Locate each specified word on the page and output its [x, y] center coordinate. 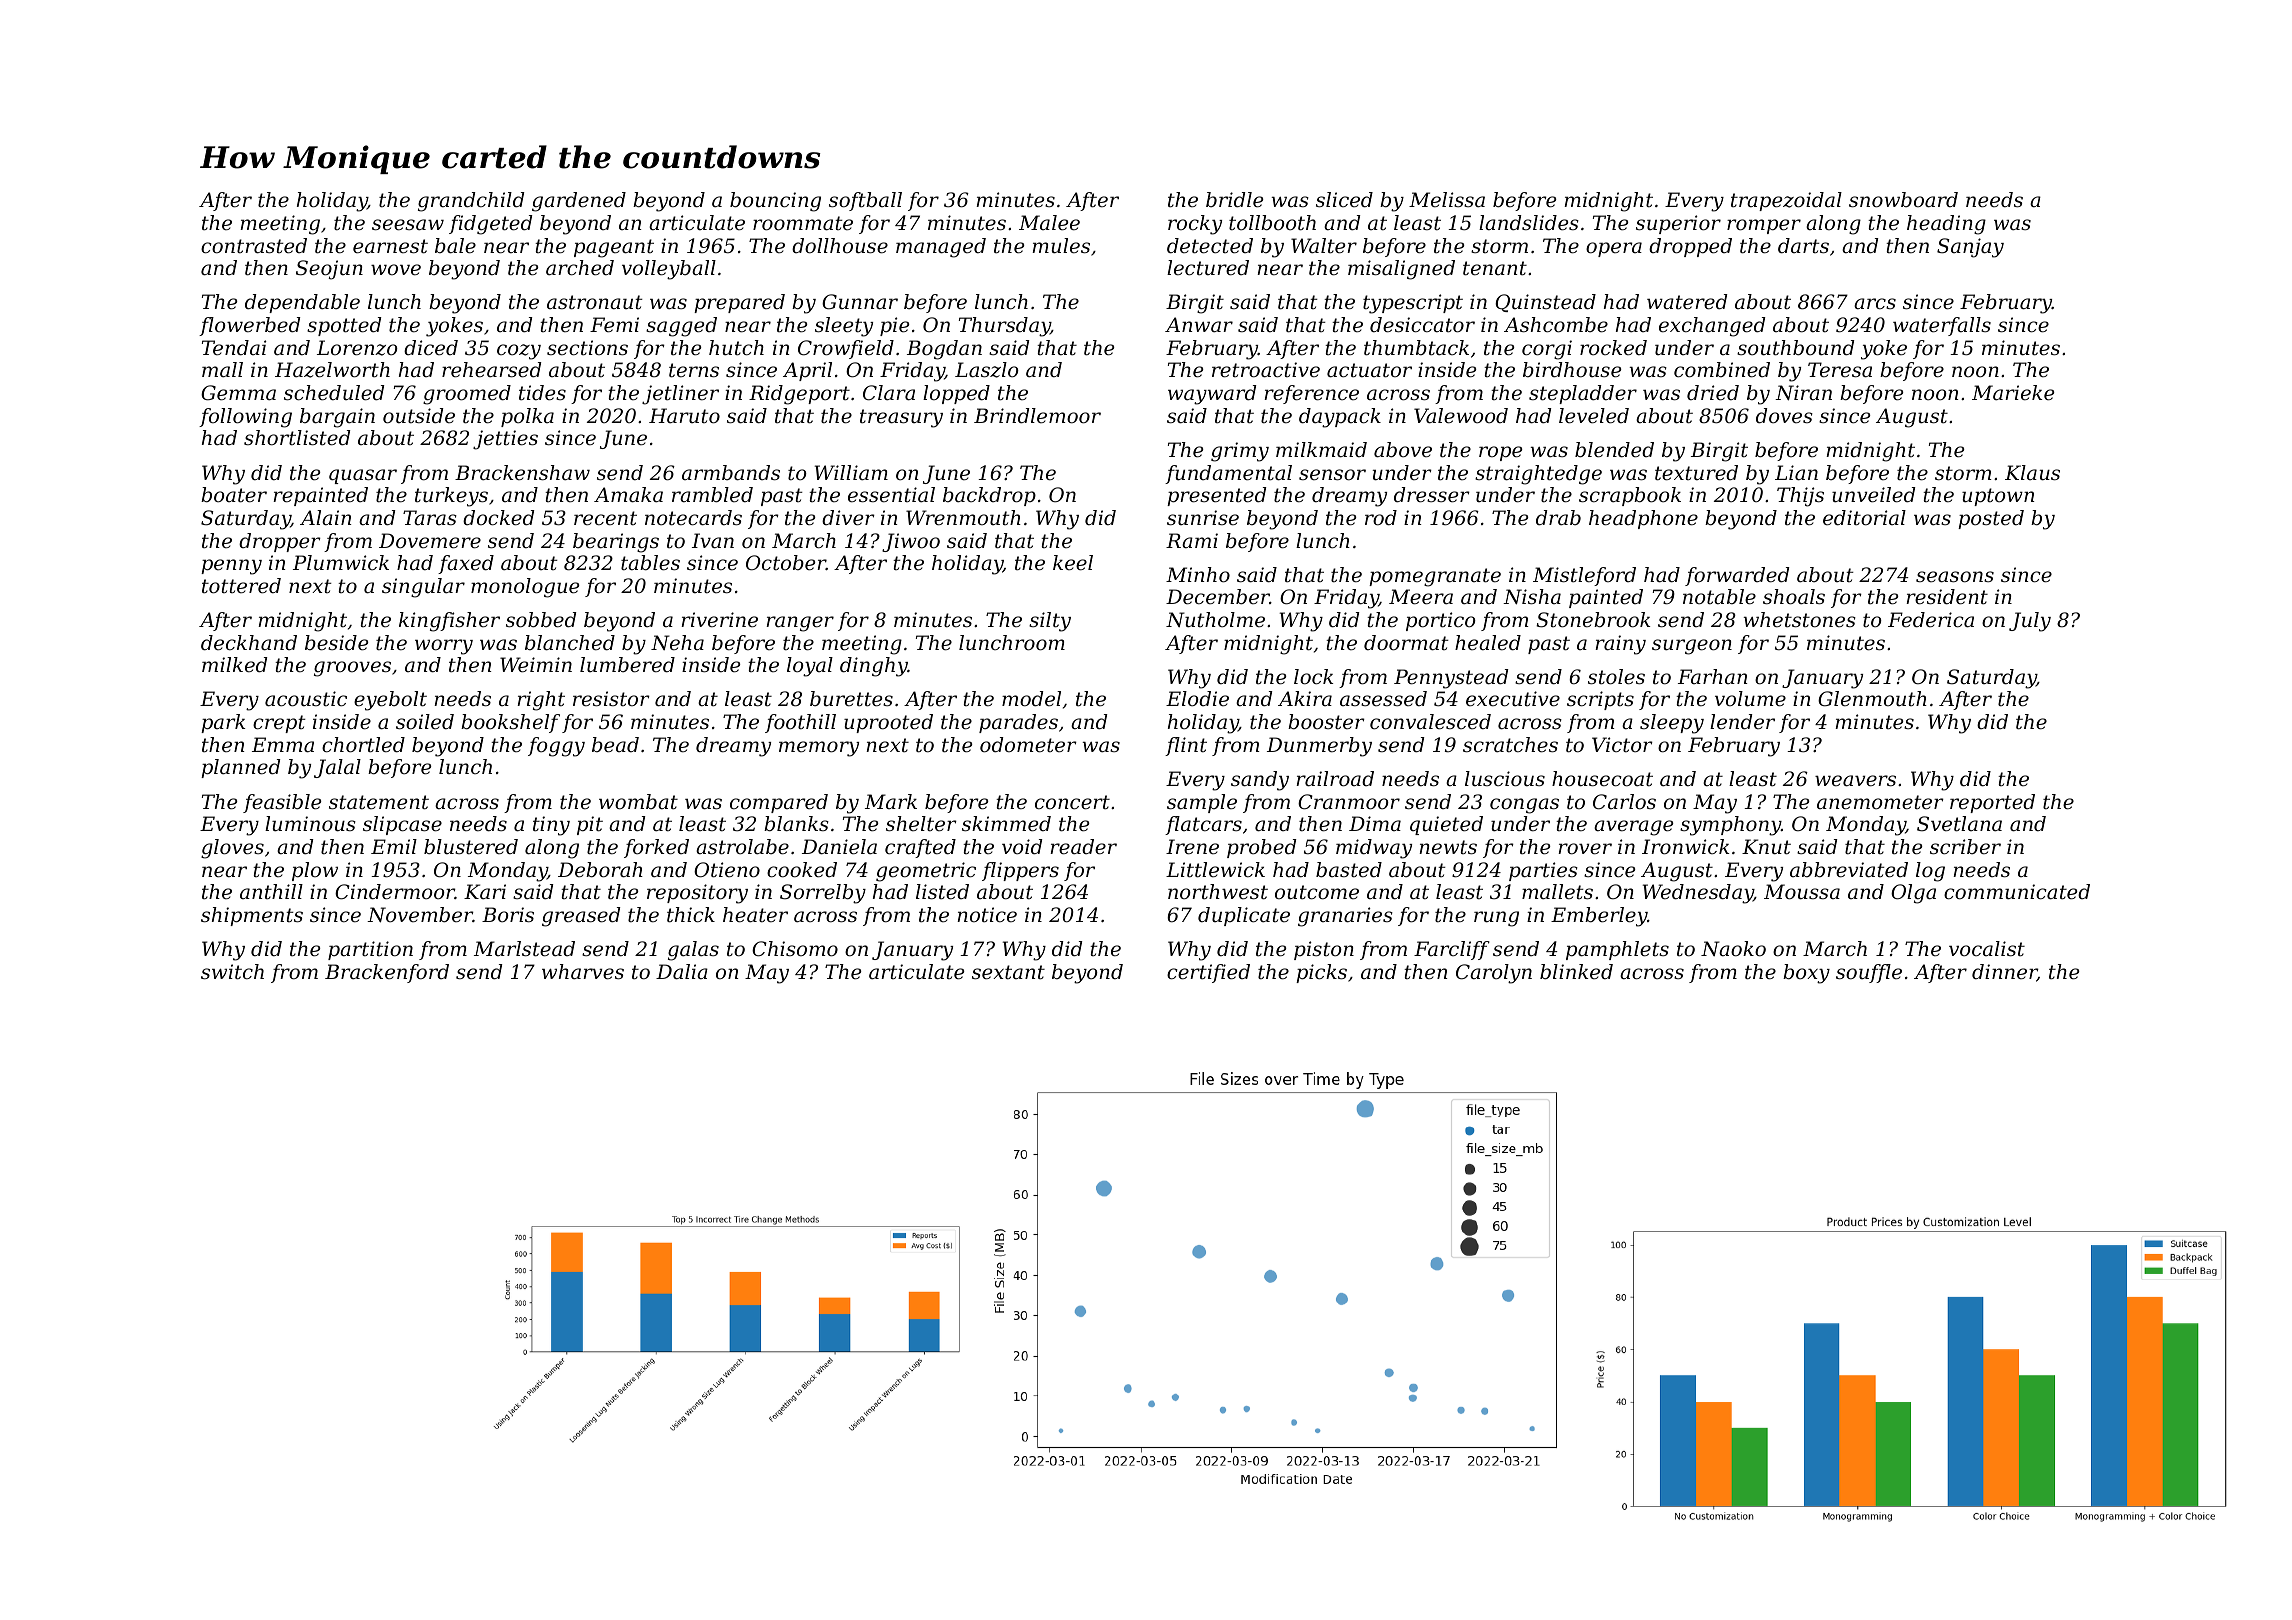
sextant [1008, 972]
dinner [2004, 973]
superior [1678, 224]
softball [865, 201]
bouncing [775, 202]
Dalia [682, 972]
